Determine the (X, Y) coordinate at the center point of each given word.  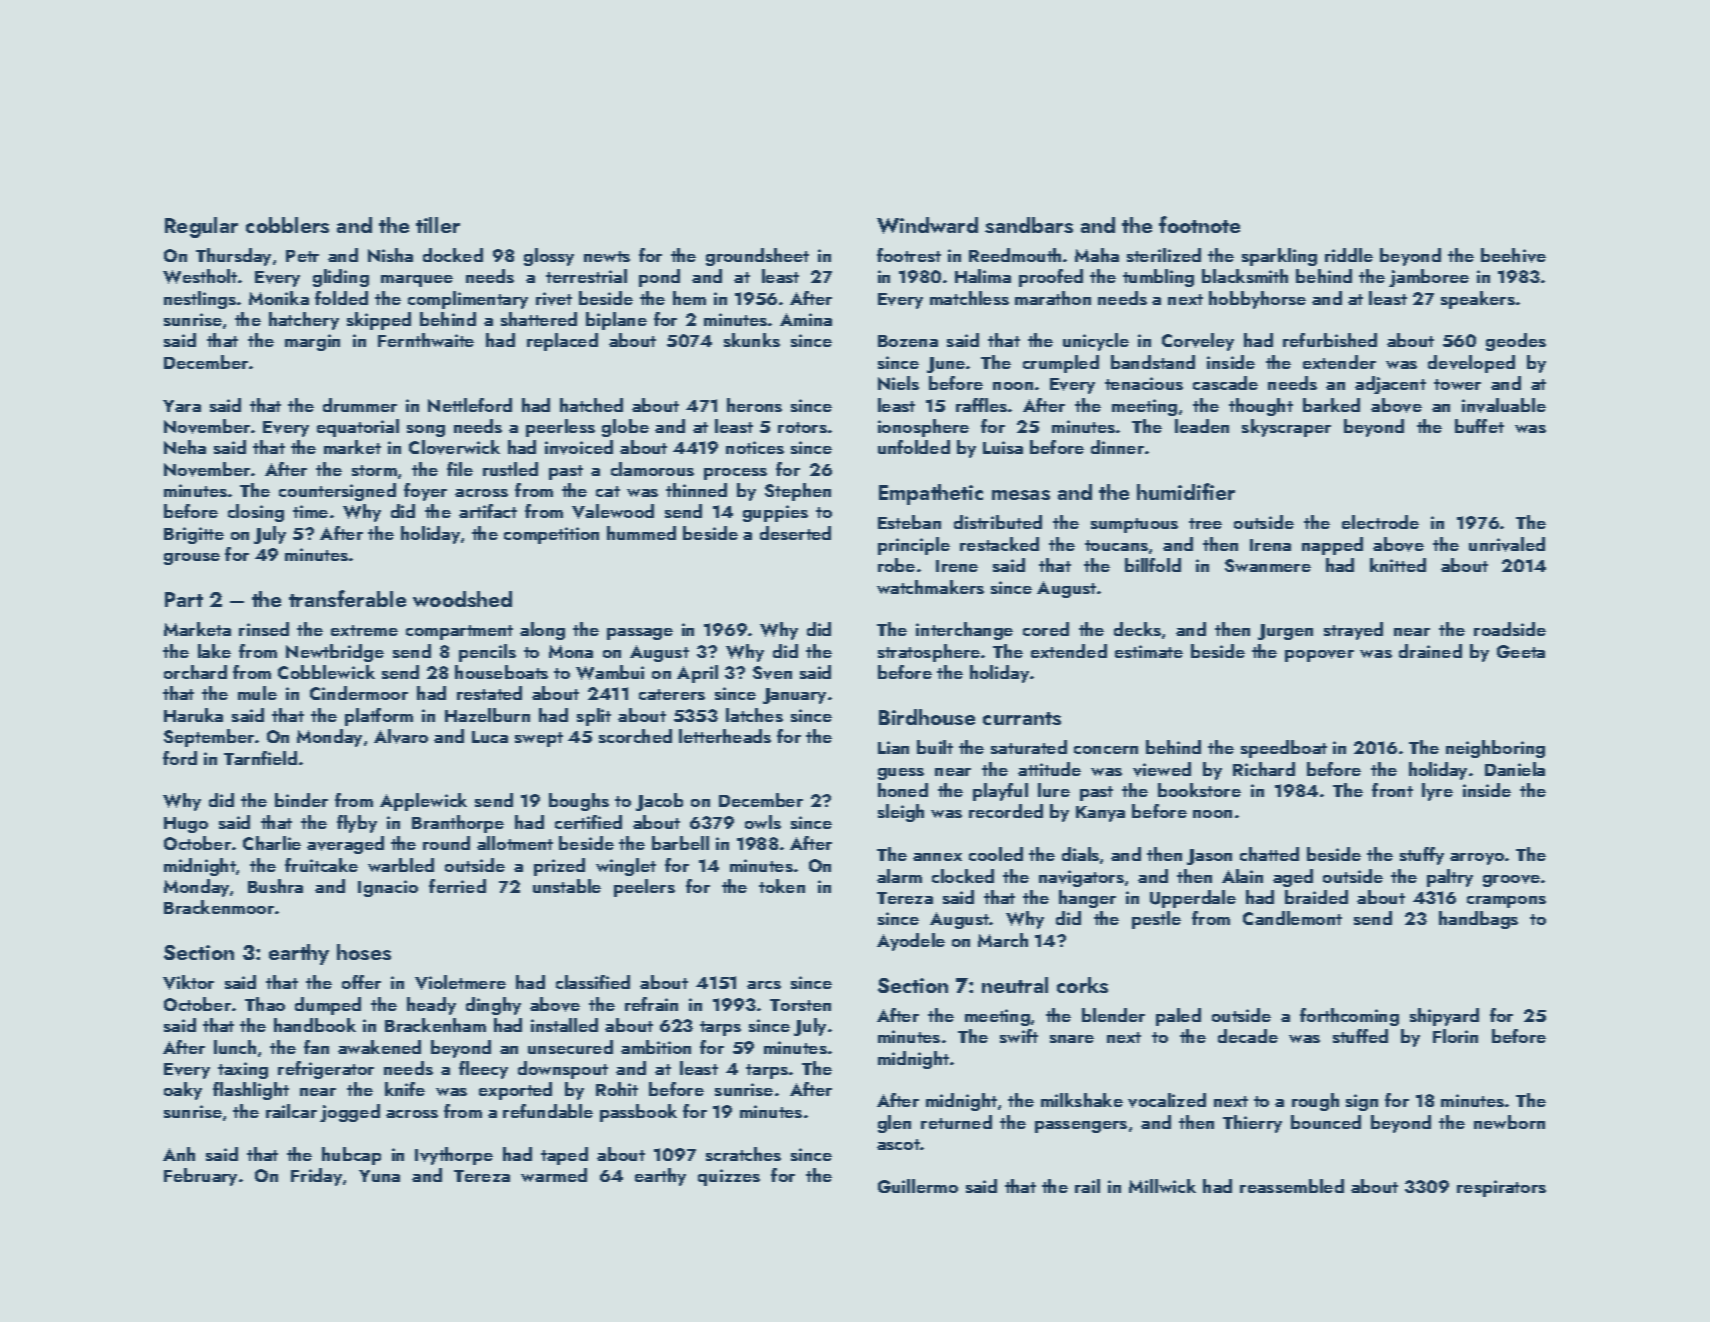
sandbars (1029, 225)
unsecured (570, 1047)
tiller (438, 225)
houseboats (501, 672)
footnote (1199, 224)
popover (1319, 656)
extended (1069, 651)
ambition (656, 1047)
